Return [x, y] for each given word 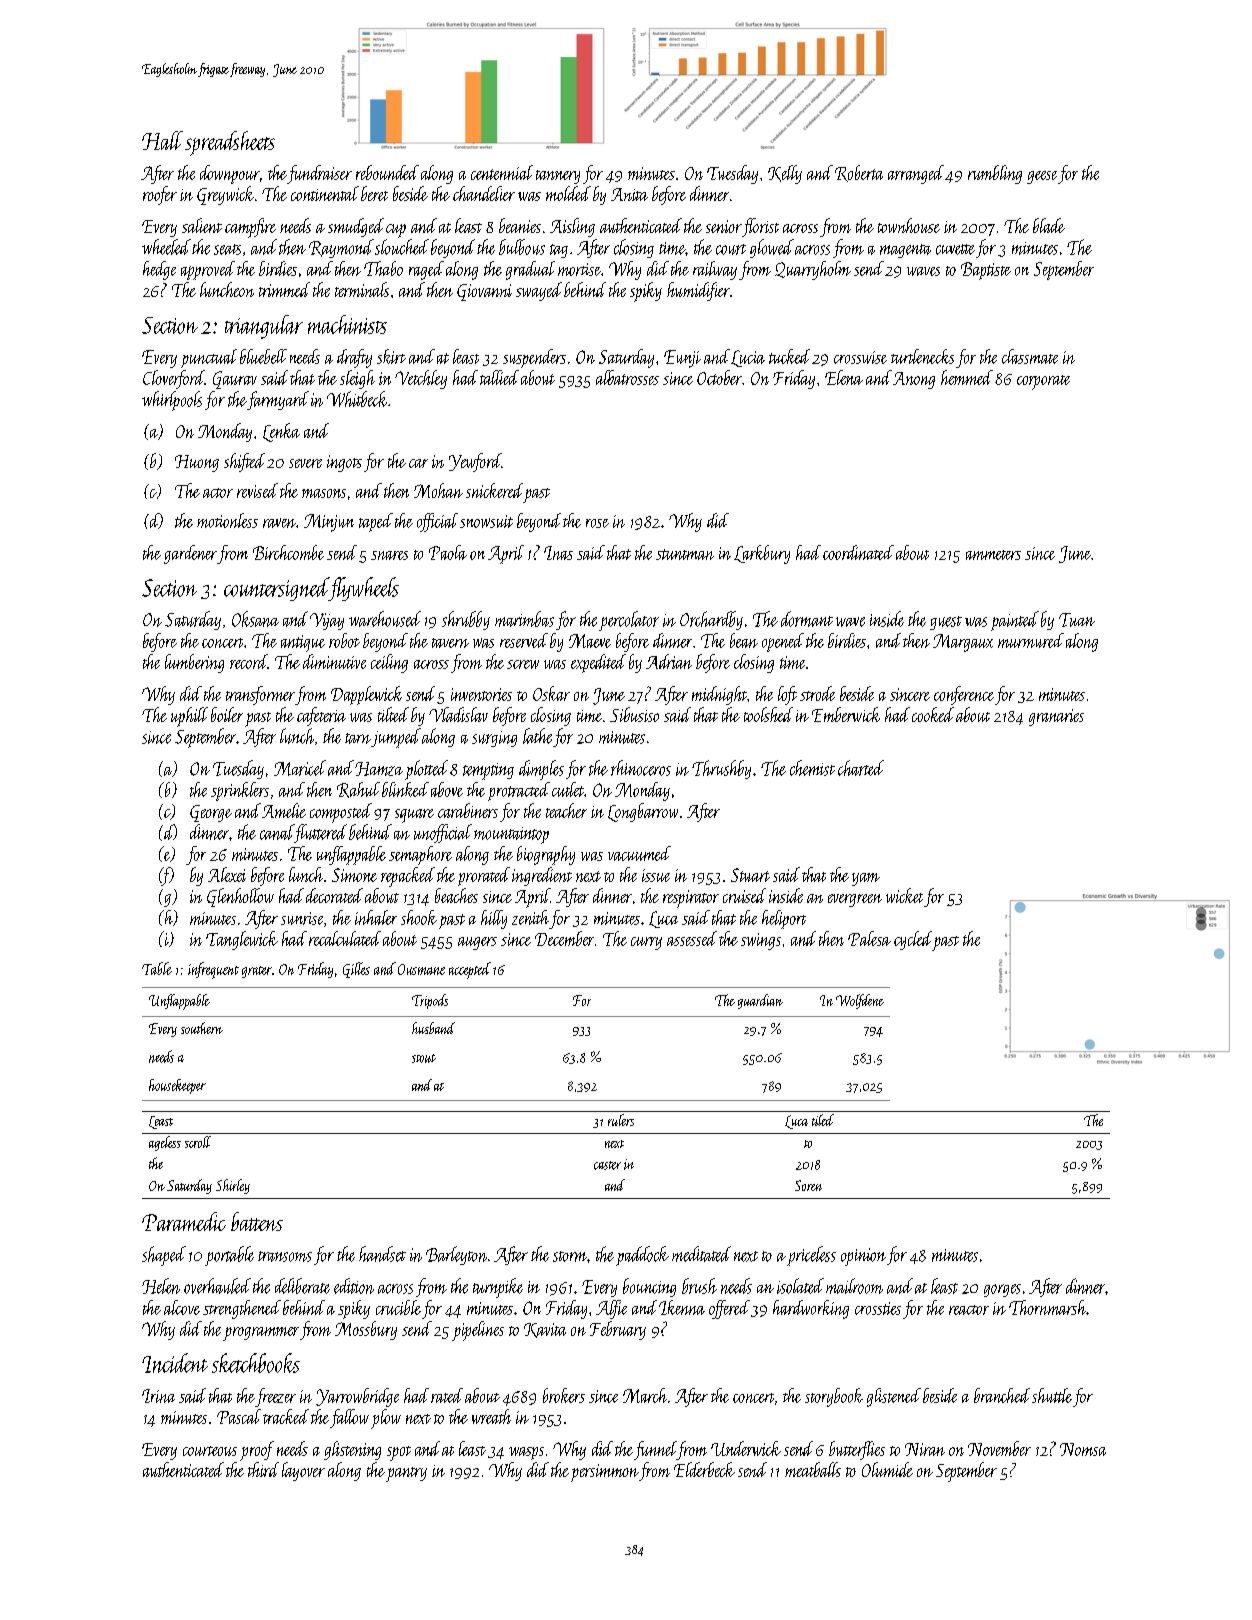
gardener [190, 554]
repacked [408, 877]
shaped [164, 1256]
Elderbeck [704, 1469]
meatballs [813, 1469]
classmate [1030, 356]
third [263, 1469]
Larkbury [762, 554]
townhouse [909, 225]
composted [341, 813]
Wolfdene [860, 1001]
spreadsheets [230, 143]
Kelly [785, 174]
